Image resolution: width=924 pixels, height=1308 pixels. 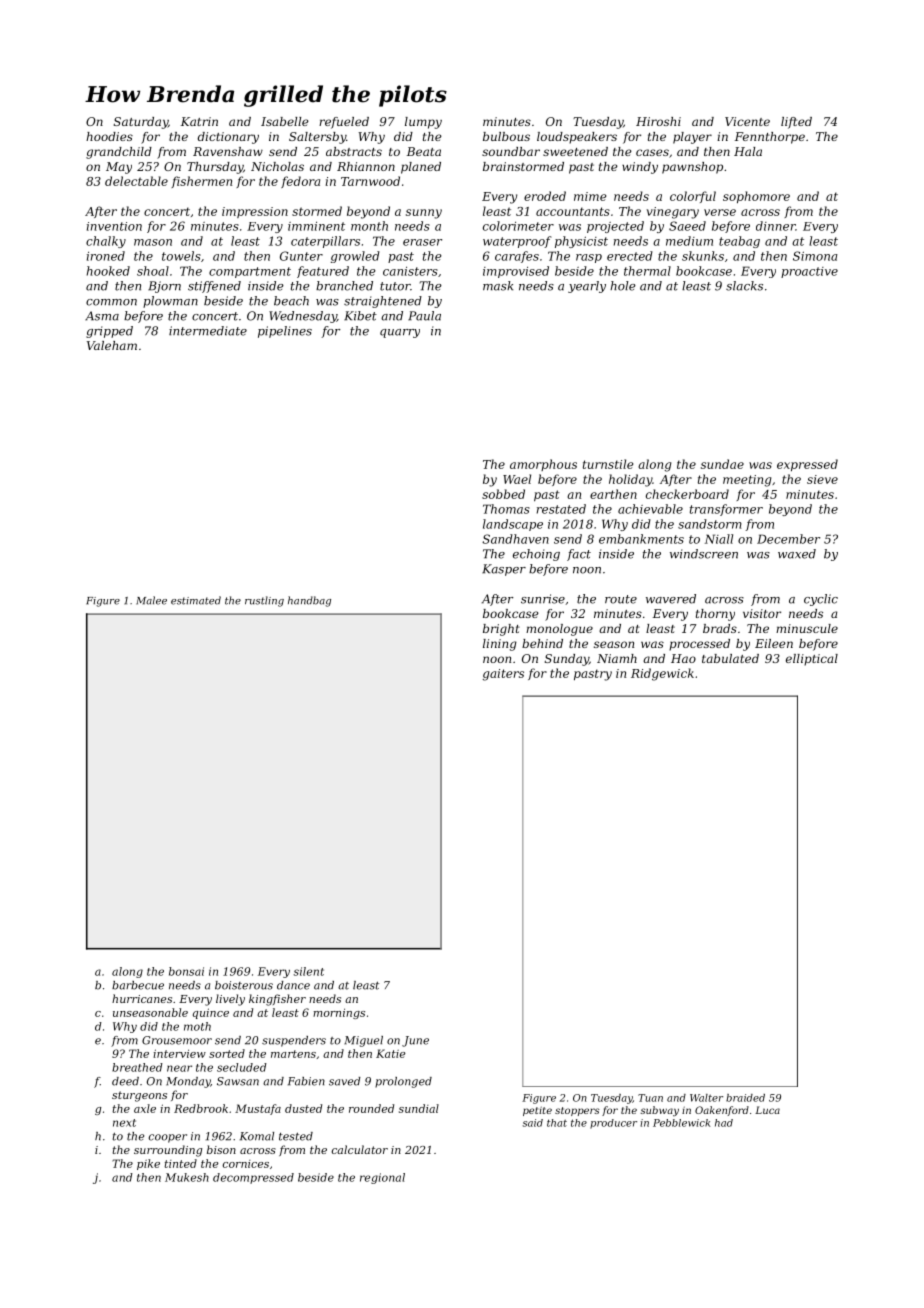 What do you see at coordinates (112, 345) in the image?
I see `Valeham` at bounding box center [112, 345].
